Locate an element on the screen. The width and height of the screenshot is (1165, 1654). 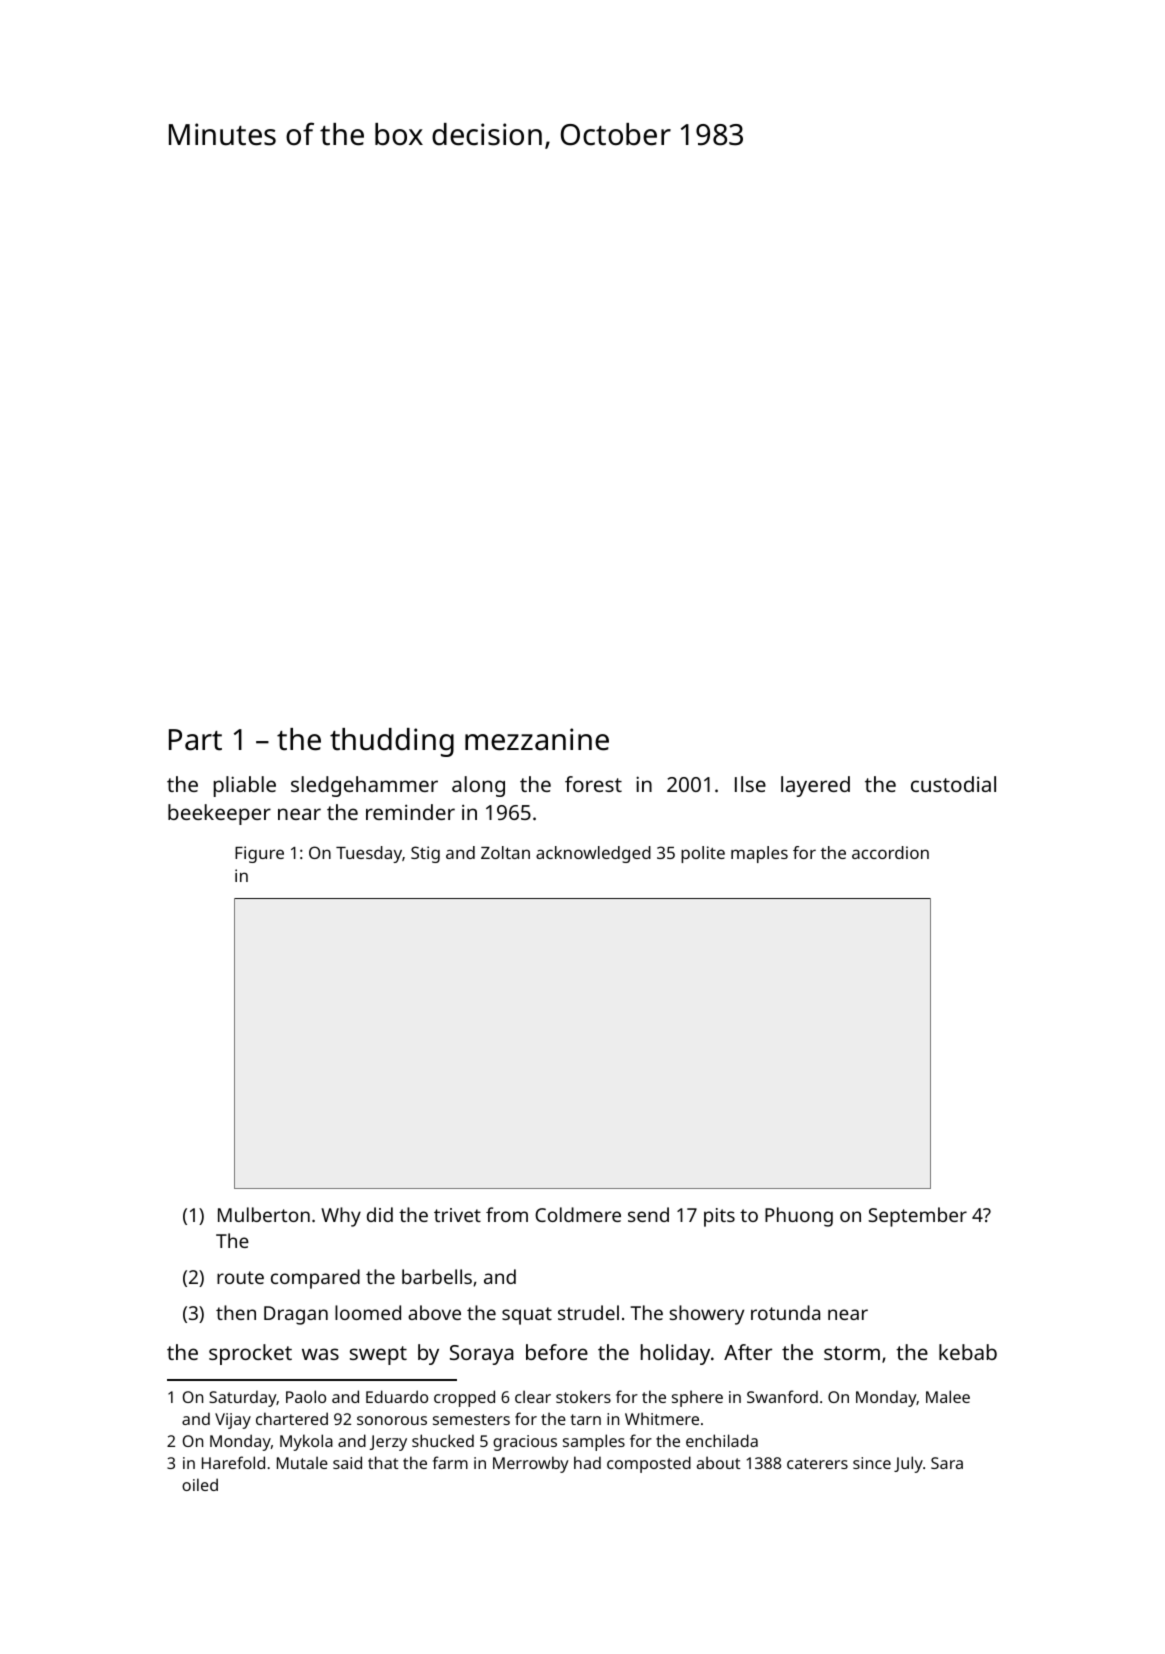
showery is located at coordinates (707, 1315).
